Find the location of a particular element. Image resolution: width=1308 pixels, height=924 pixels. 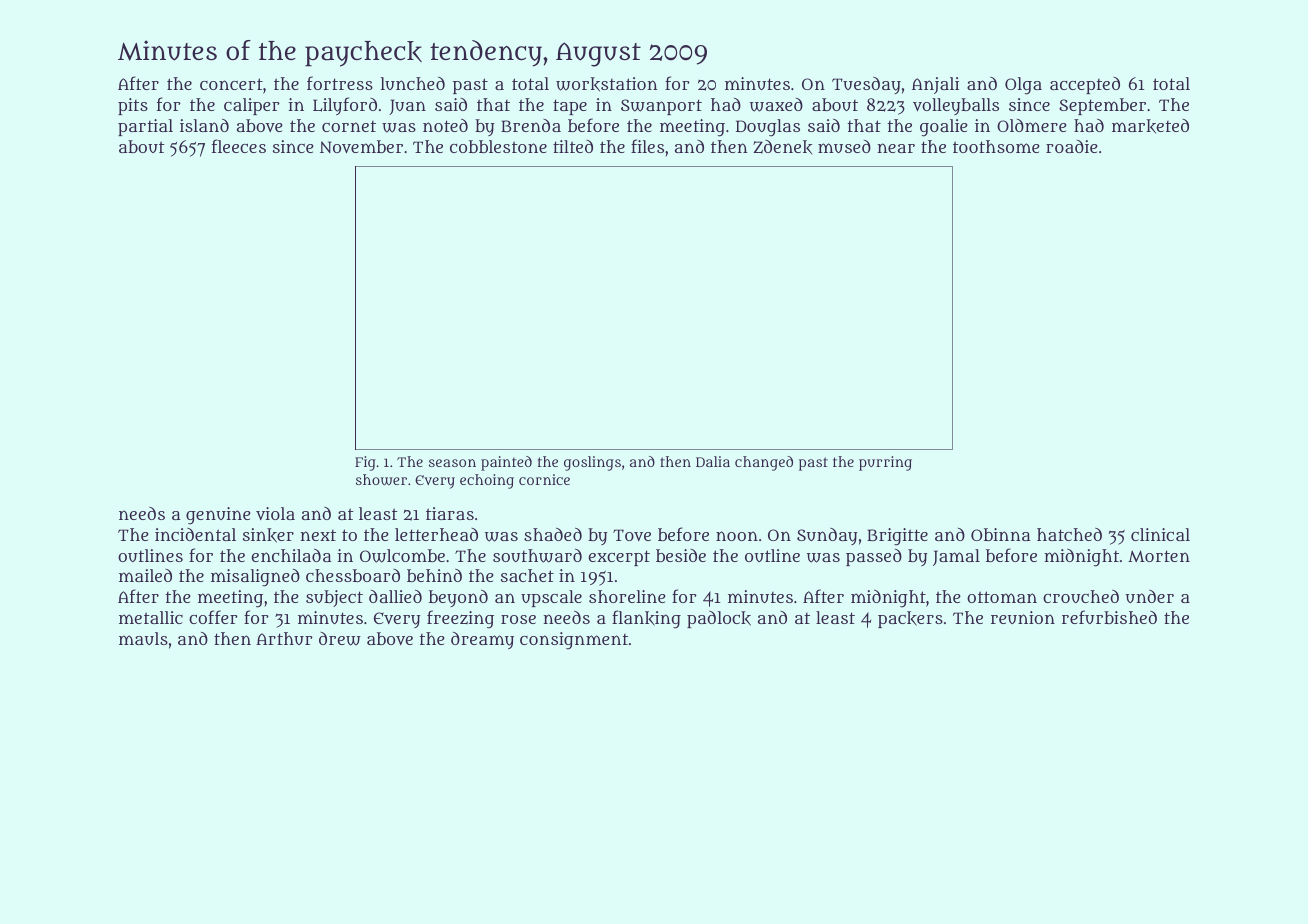

Brenda is located at coordinates (531, 125).
